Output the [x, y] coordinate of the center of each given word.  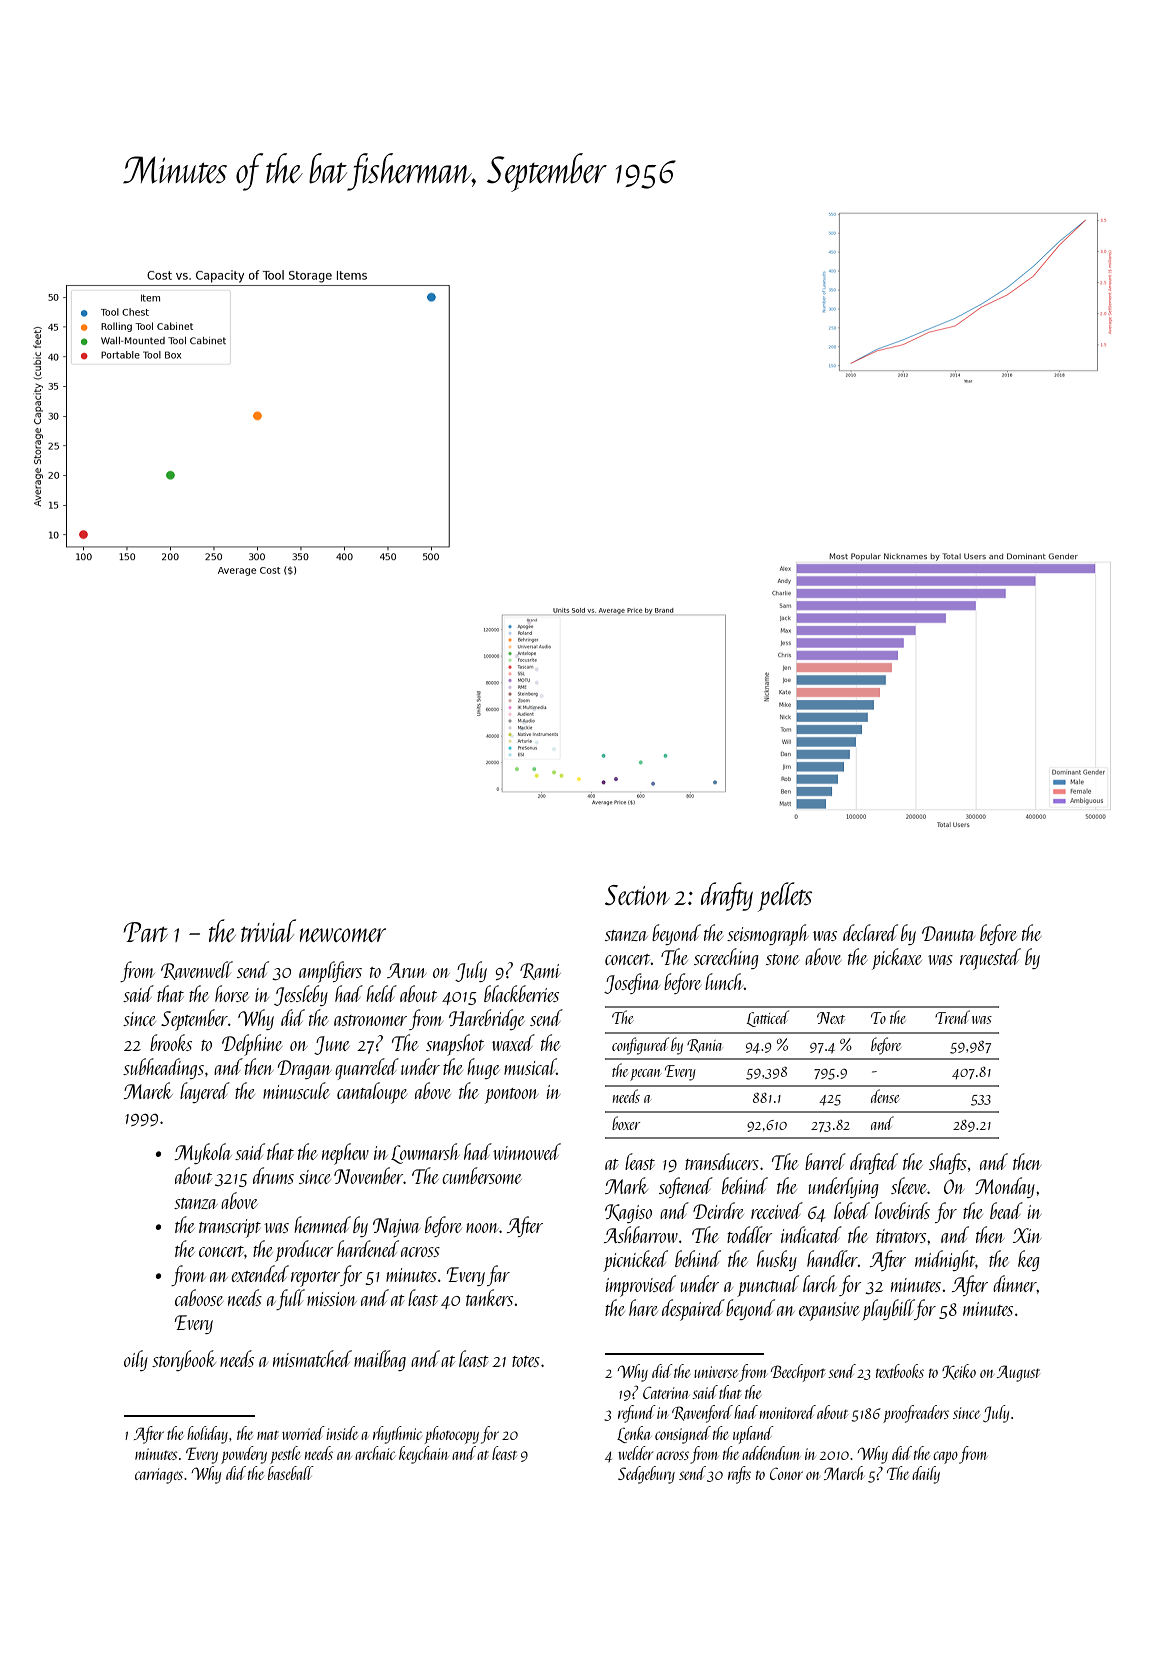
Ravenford [702, 1414]
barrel [825, 1161]
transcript [230, 1228]
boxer [626, 1123]
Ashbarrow [641, 1234]
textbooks [900, 1371]
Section [637, 895]
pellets [785, 897]
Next [831, 1018]
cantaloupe [372, 1093]
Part [145, 932]
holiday [207, 1435]
